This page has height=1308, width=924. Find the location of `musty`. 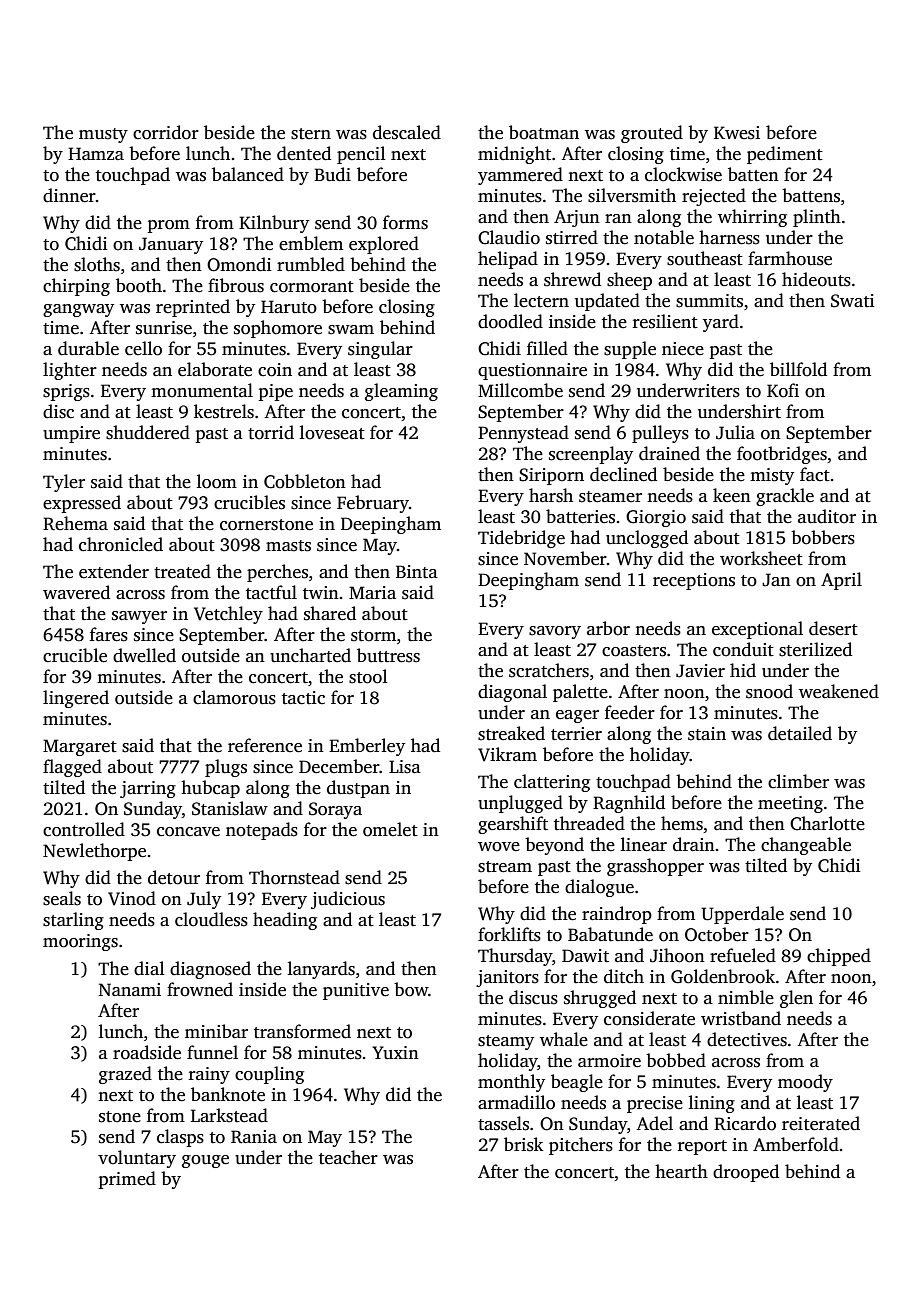

musty is located at coordinates (103, 135).
